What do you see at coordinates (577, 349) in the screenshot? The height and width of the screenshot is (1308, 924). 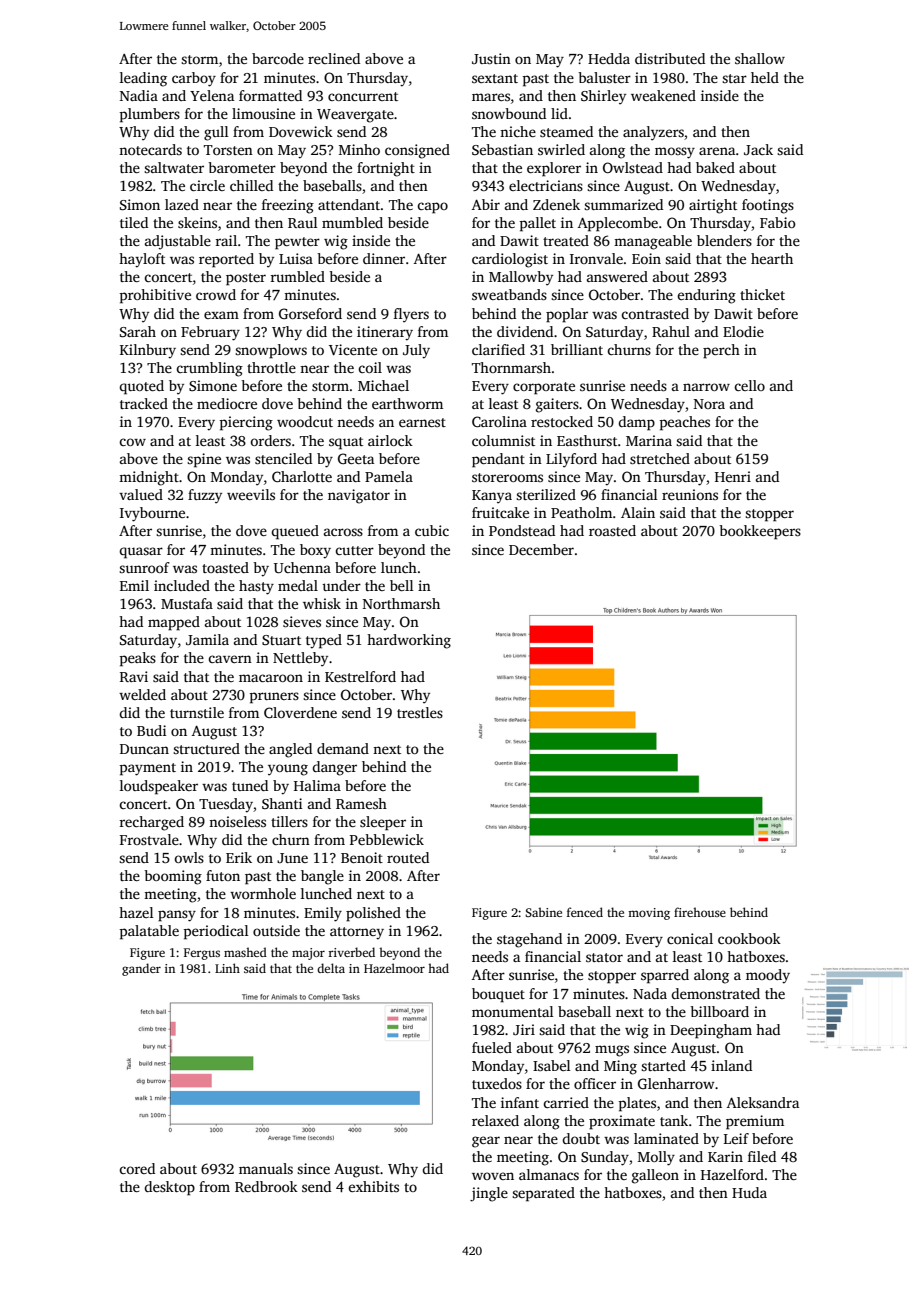 I see `brilliant` at bounding box center [577, 349].
